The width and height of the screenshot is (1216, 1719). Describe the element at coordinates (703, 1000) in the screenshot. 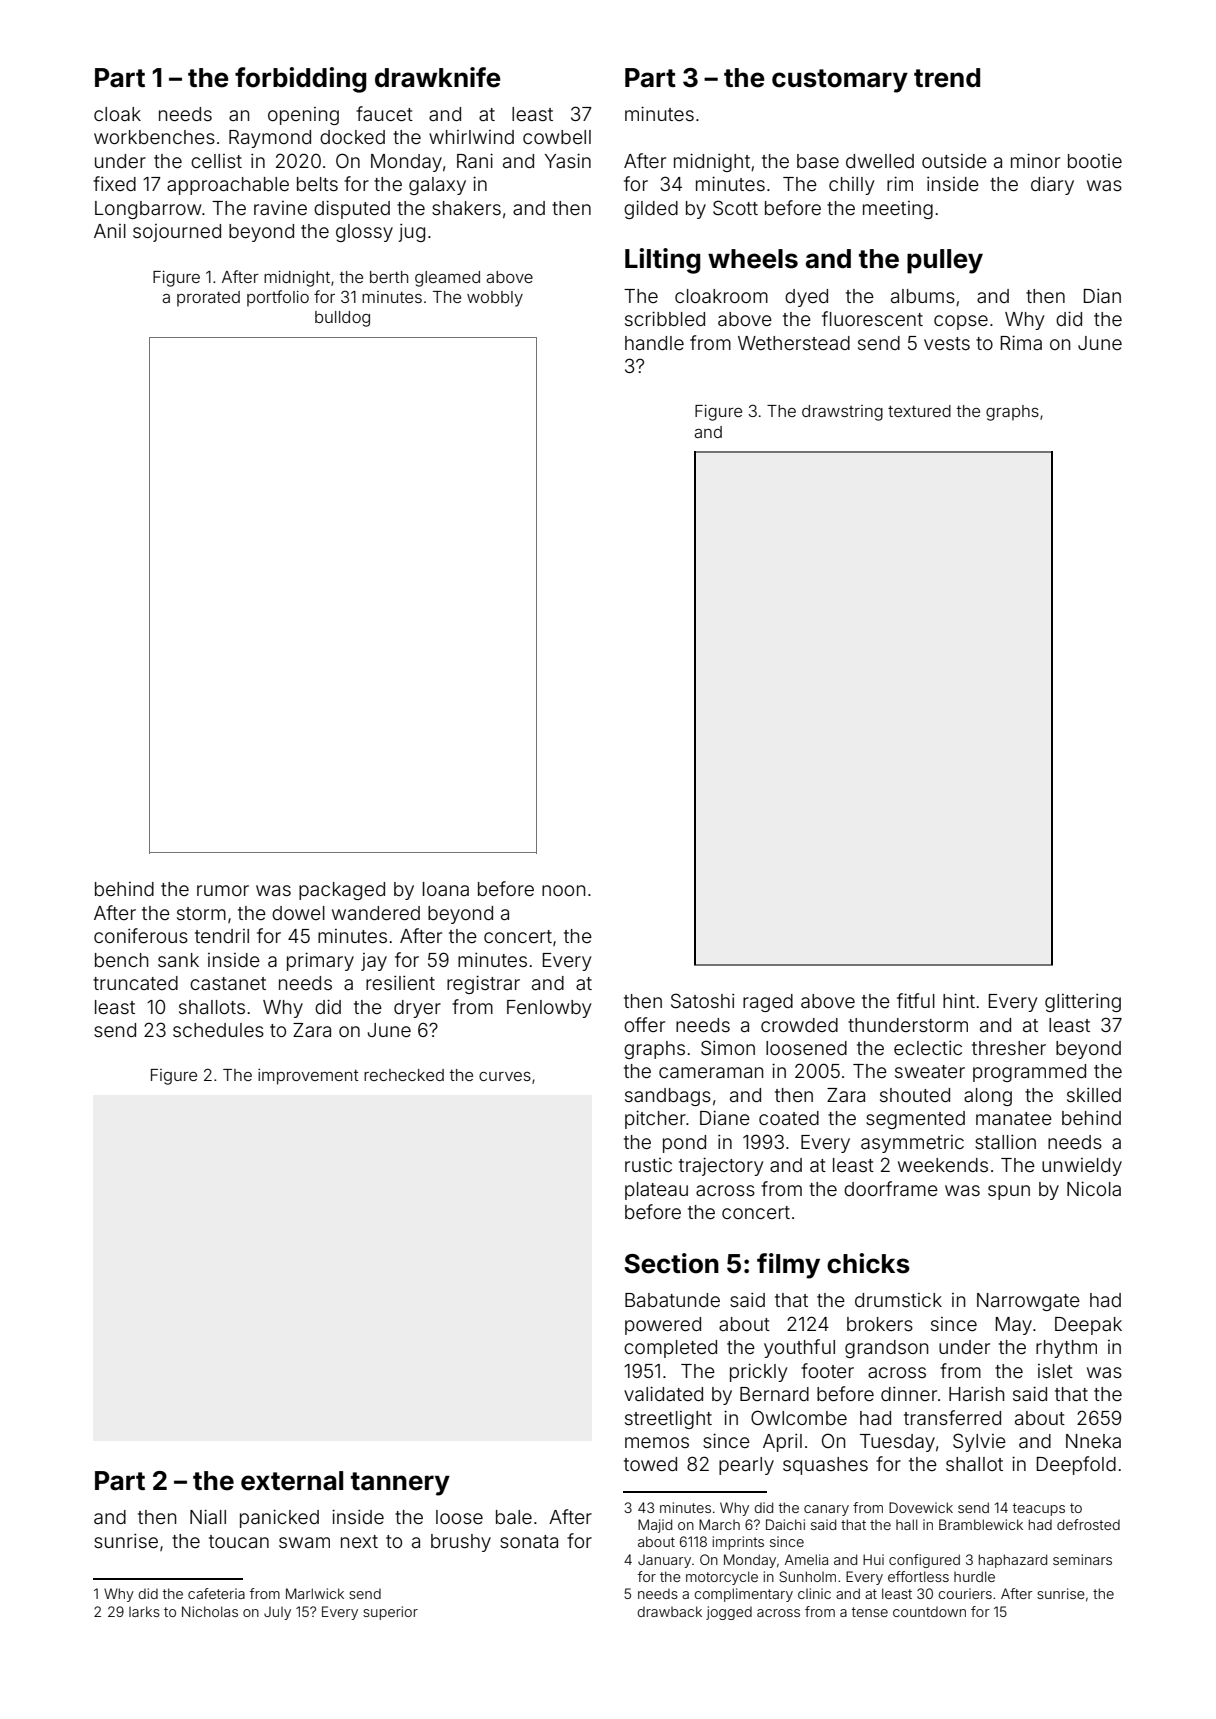

I see `Satoshi` at that location.
